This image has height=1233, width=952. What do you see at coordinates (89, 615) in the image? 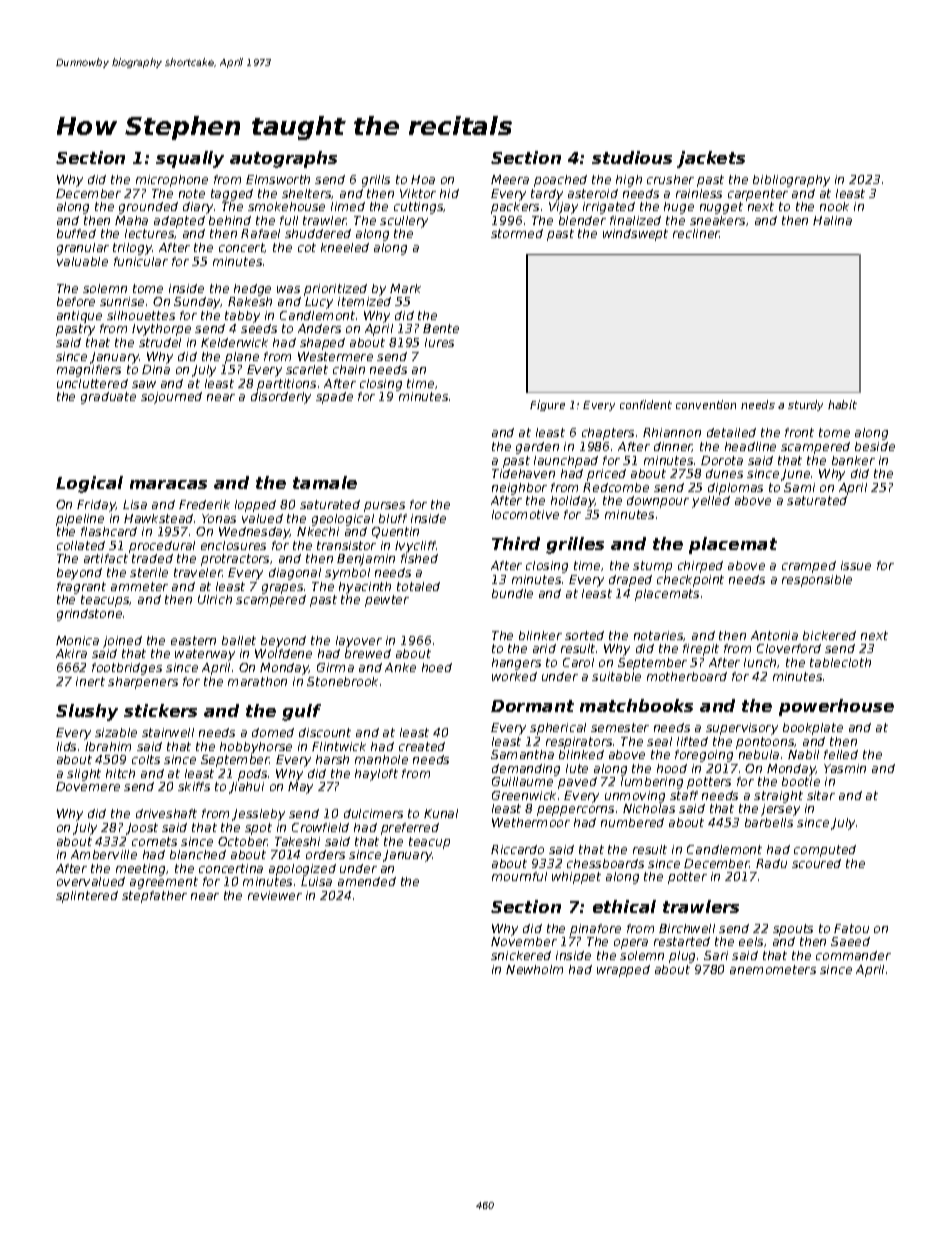
I see `grindstone` at bounding box center [89, 615].
